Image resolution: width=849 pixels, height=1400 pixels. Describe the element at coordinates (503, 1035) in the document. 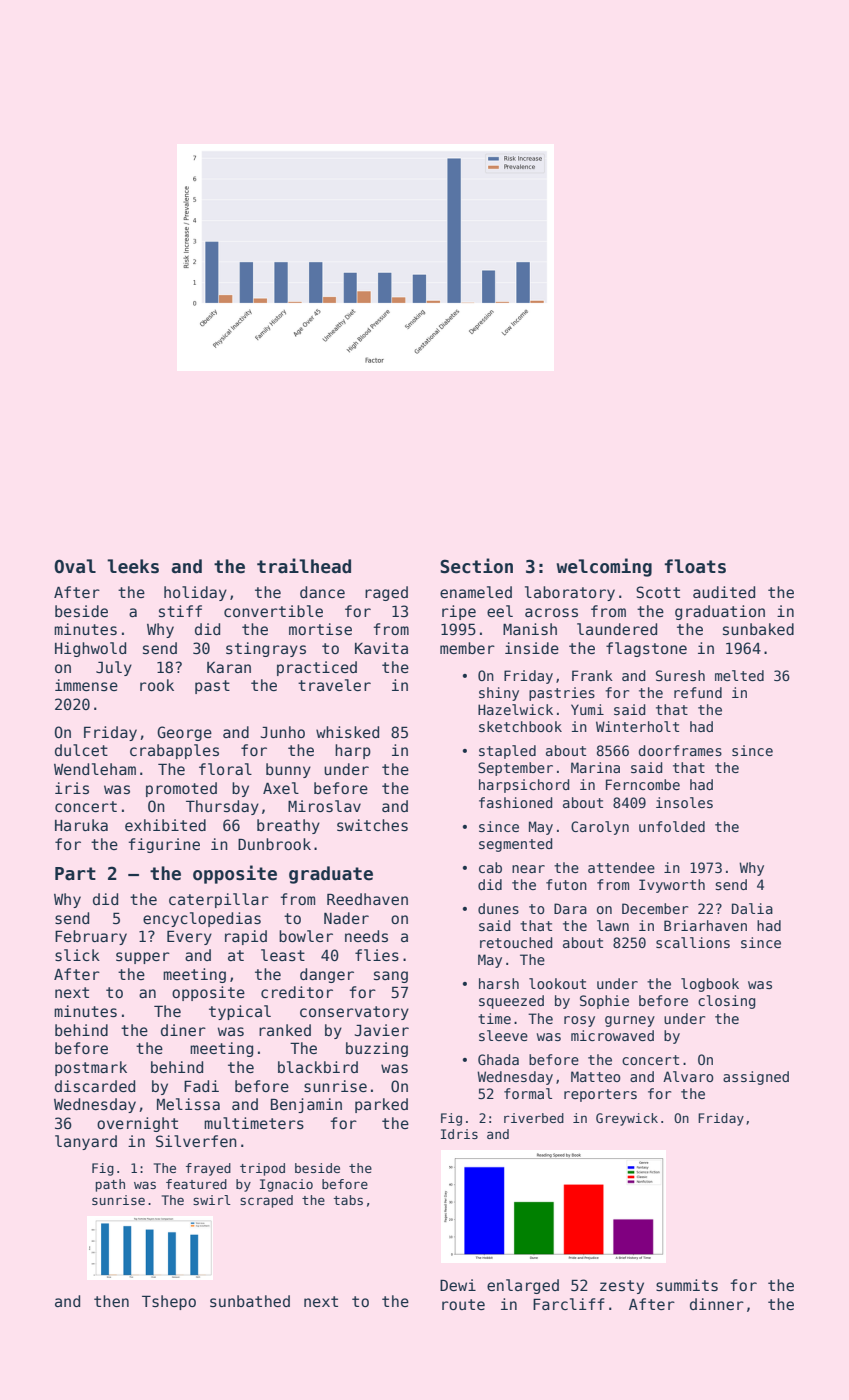

I see `sleeve` at that location.
